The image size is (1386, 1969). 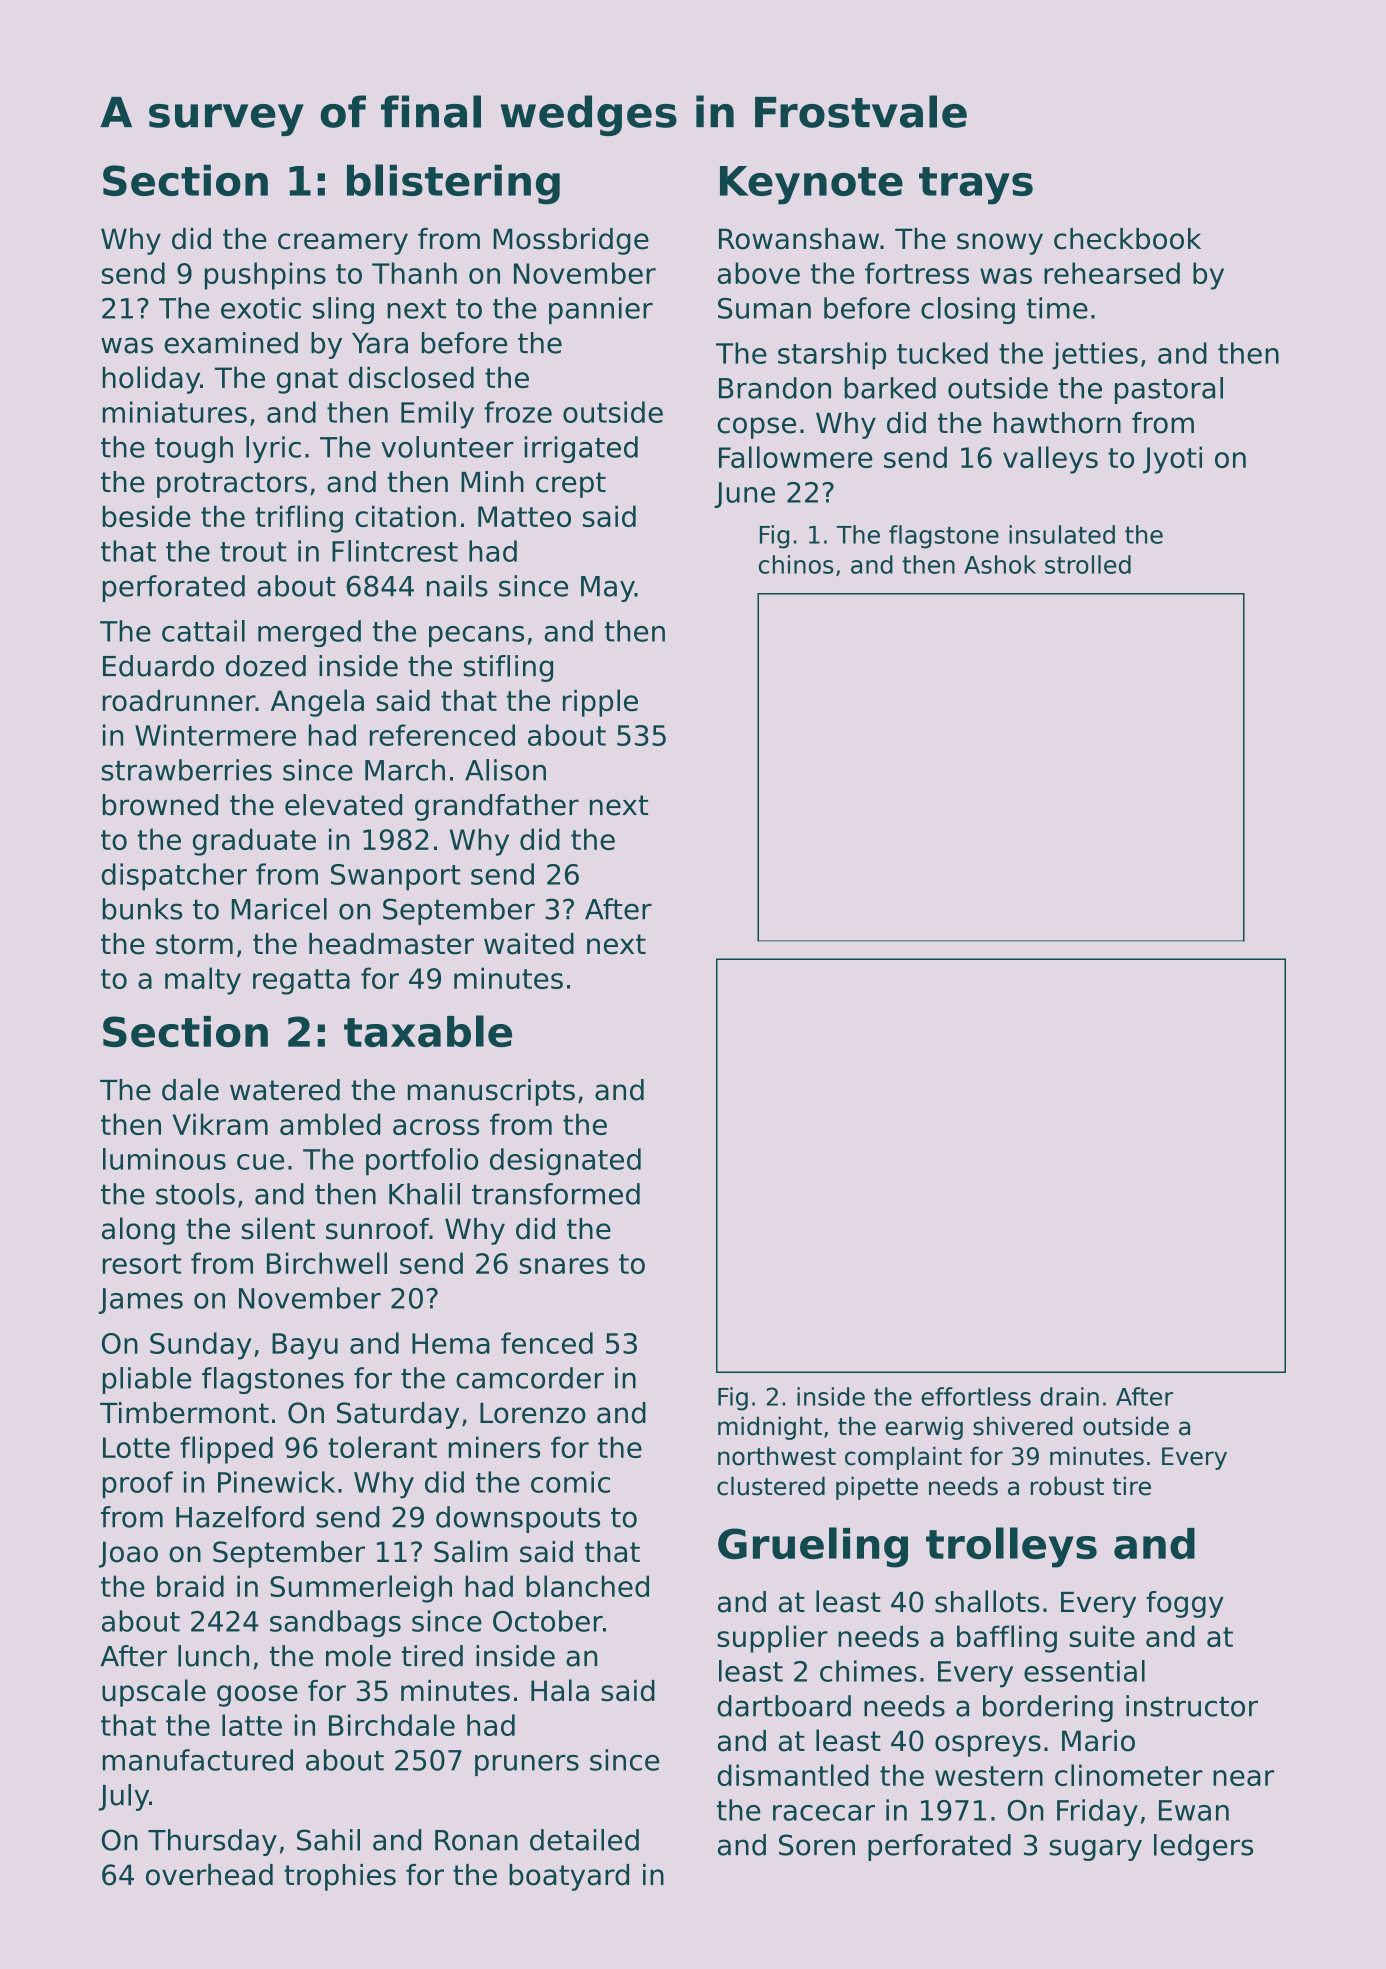 I want to click on above, so click(x=759, y=273).
